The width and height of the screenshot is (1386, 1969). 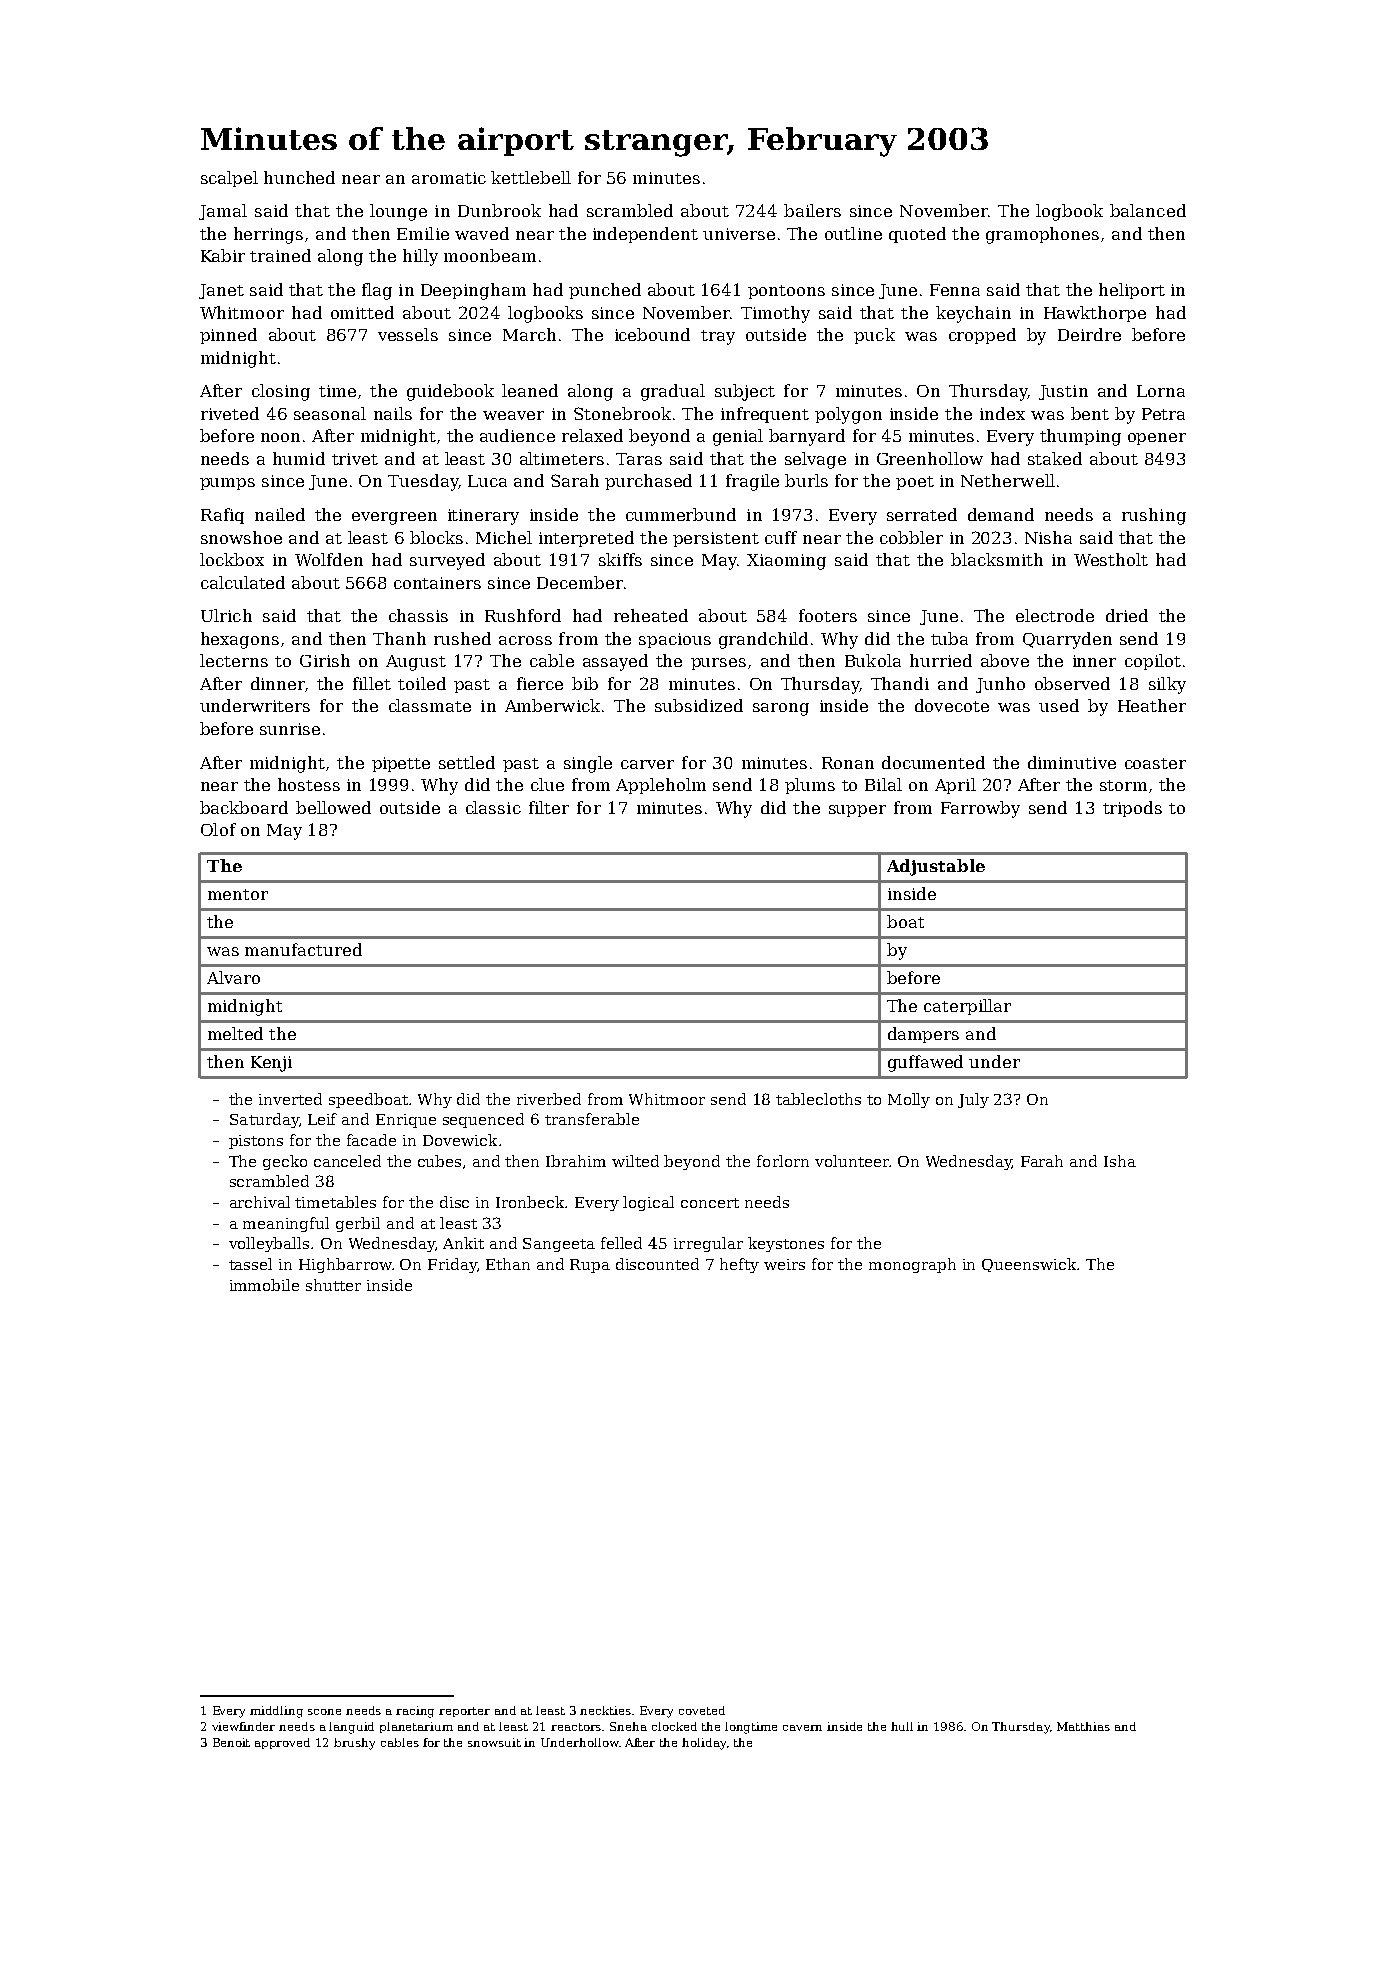 What do you see at coordinates (362, 312) in the screenshot?
I see `omitted` at bounding box center [362, 312].
